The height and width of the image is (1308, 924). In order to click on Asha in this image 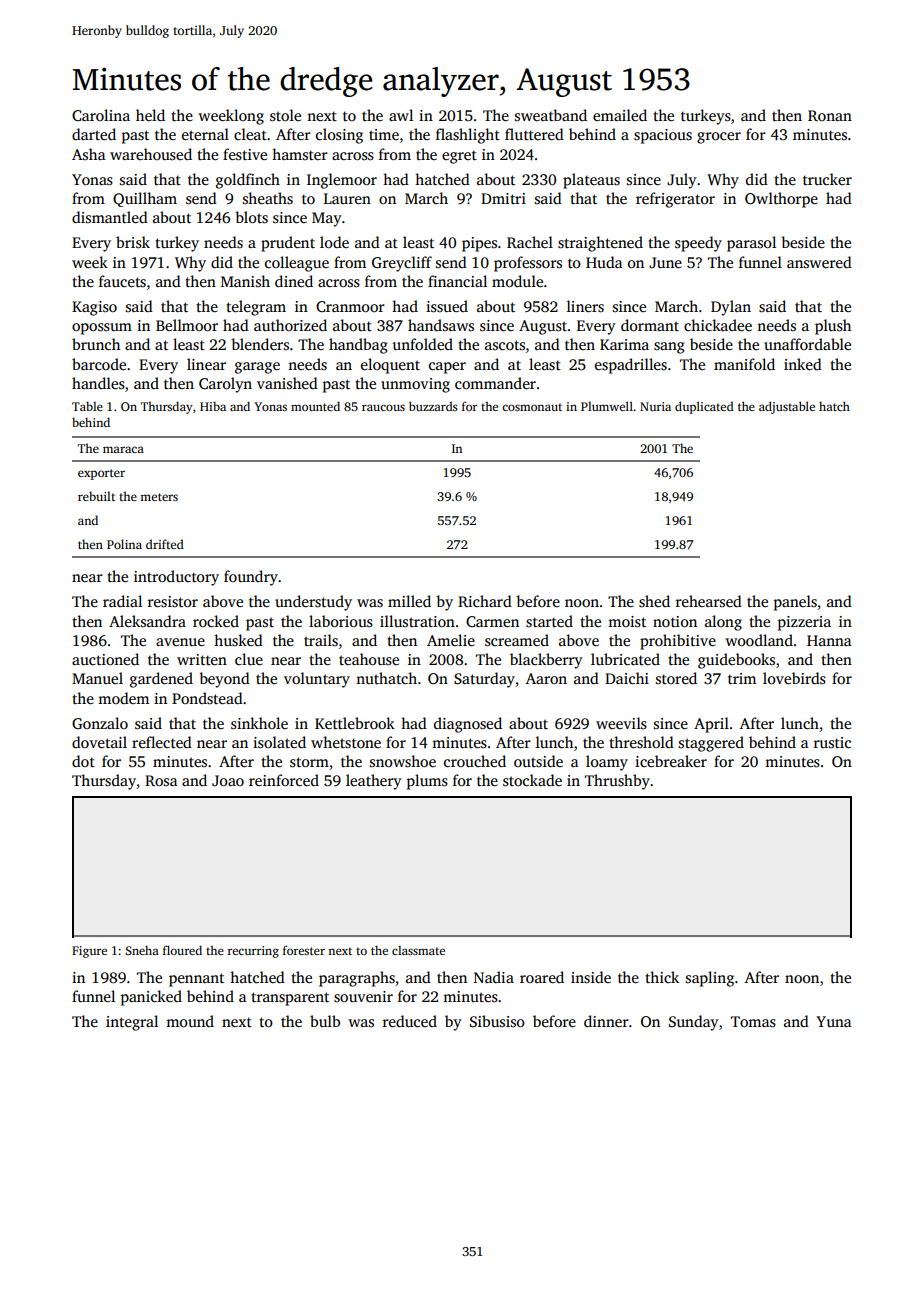, I will do `click(89, 154)`.
